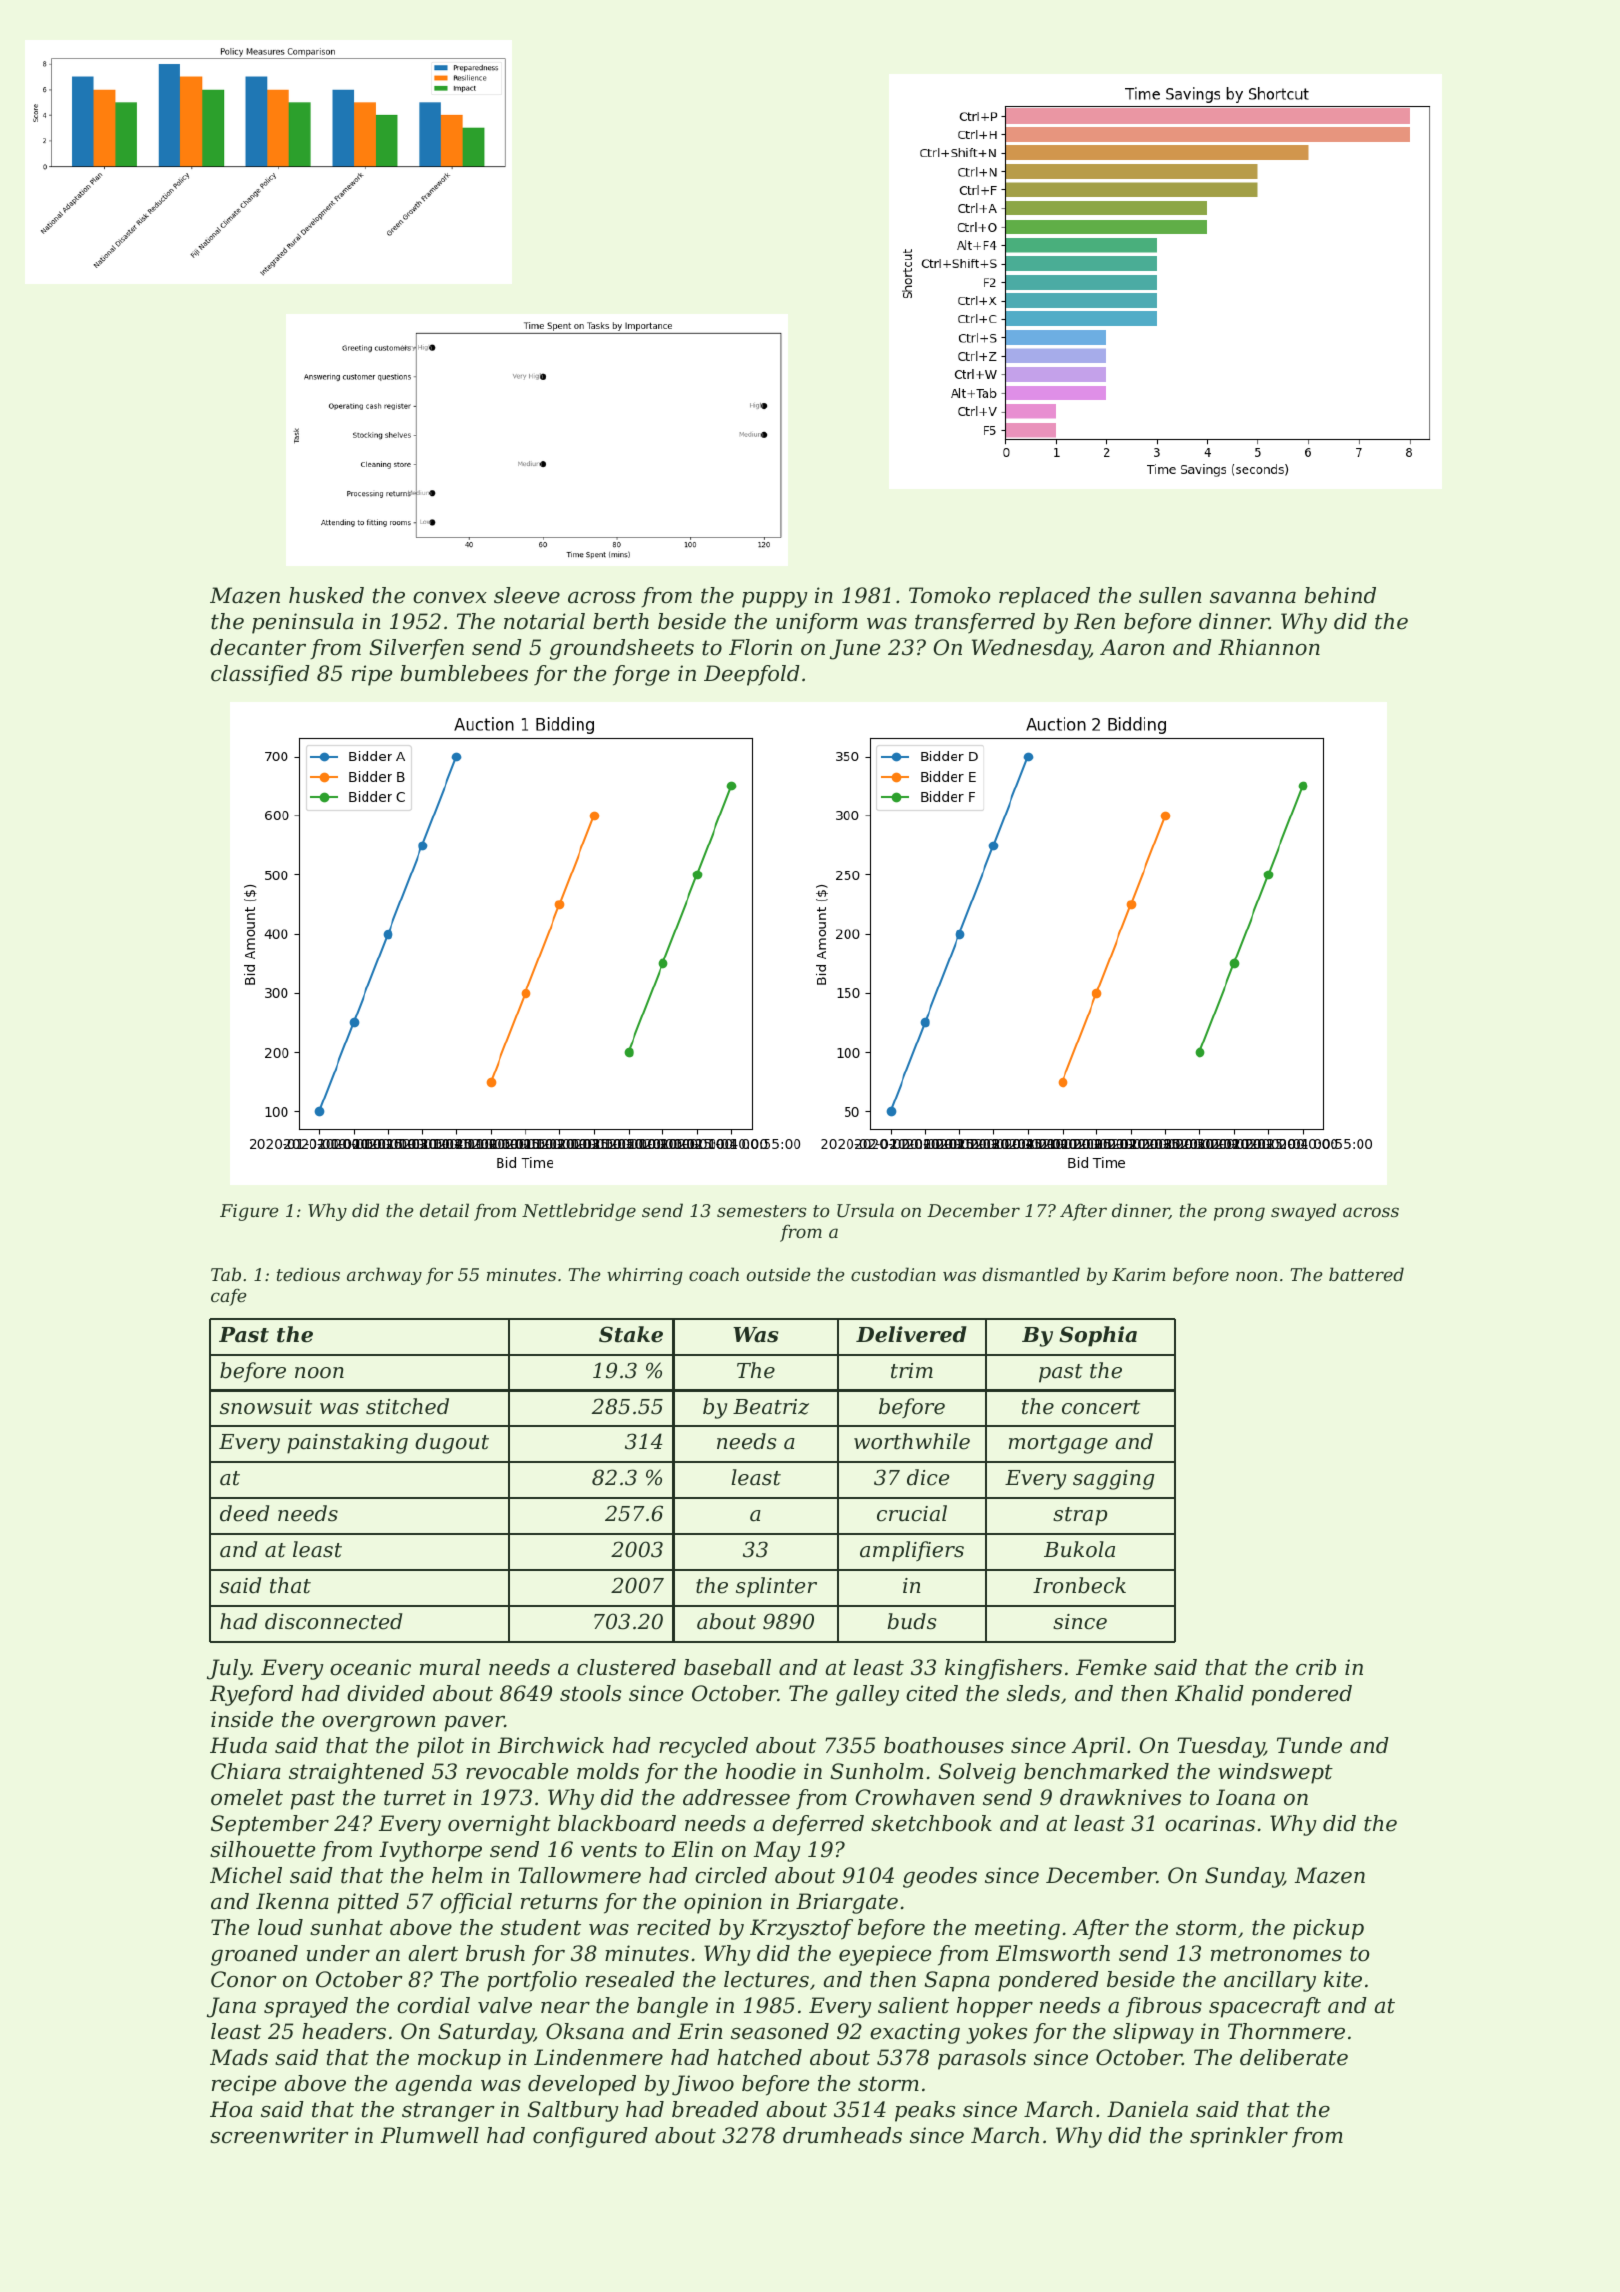 The image size is (1620, 2292). I want to click on sullen, so click(1170, 595).
